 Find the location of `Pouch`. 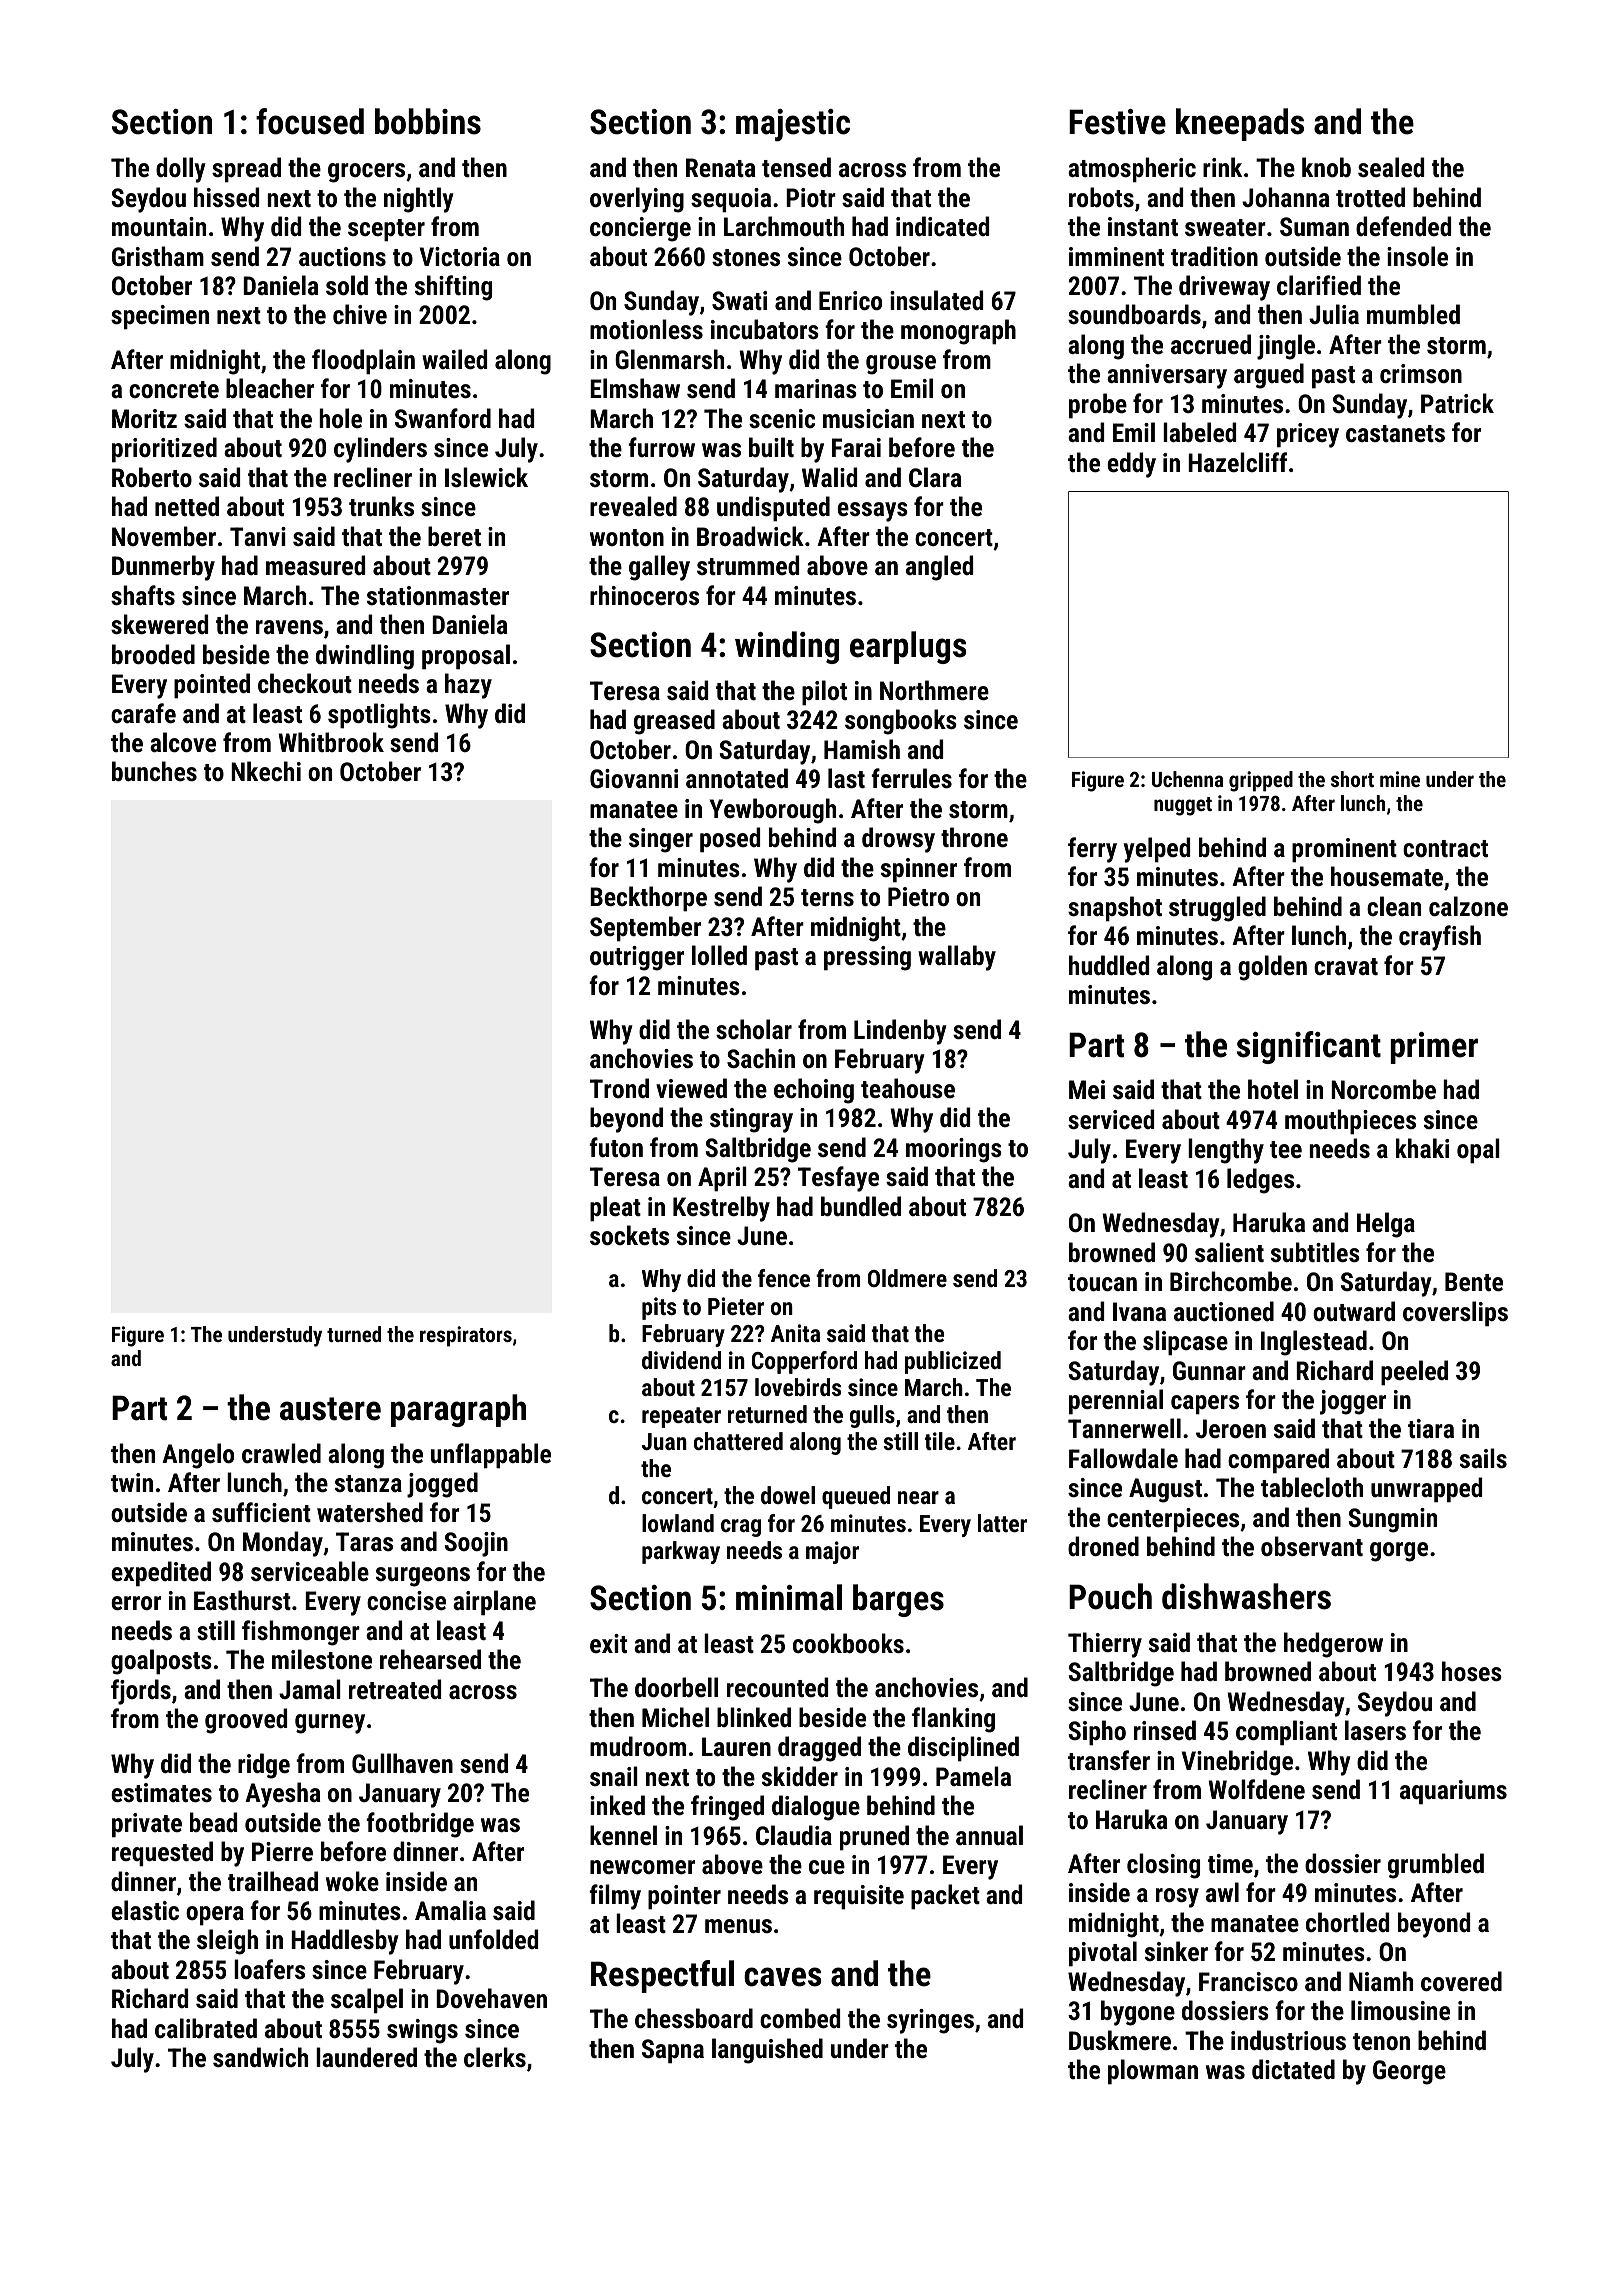

Pouch is located at coordinates (1110, 1596).
